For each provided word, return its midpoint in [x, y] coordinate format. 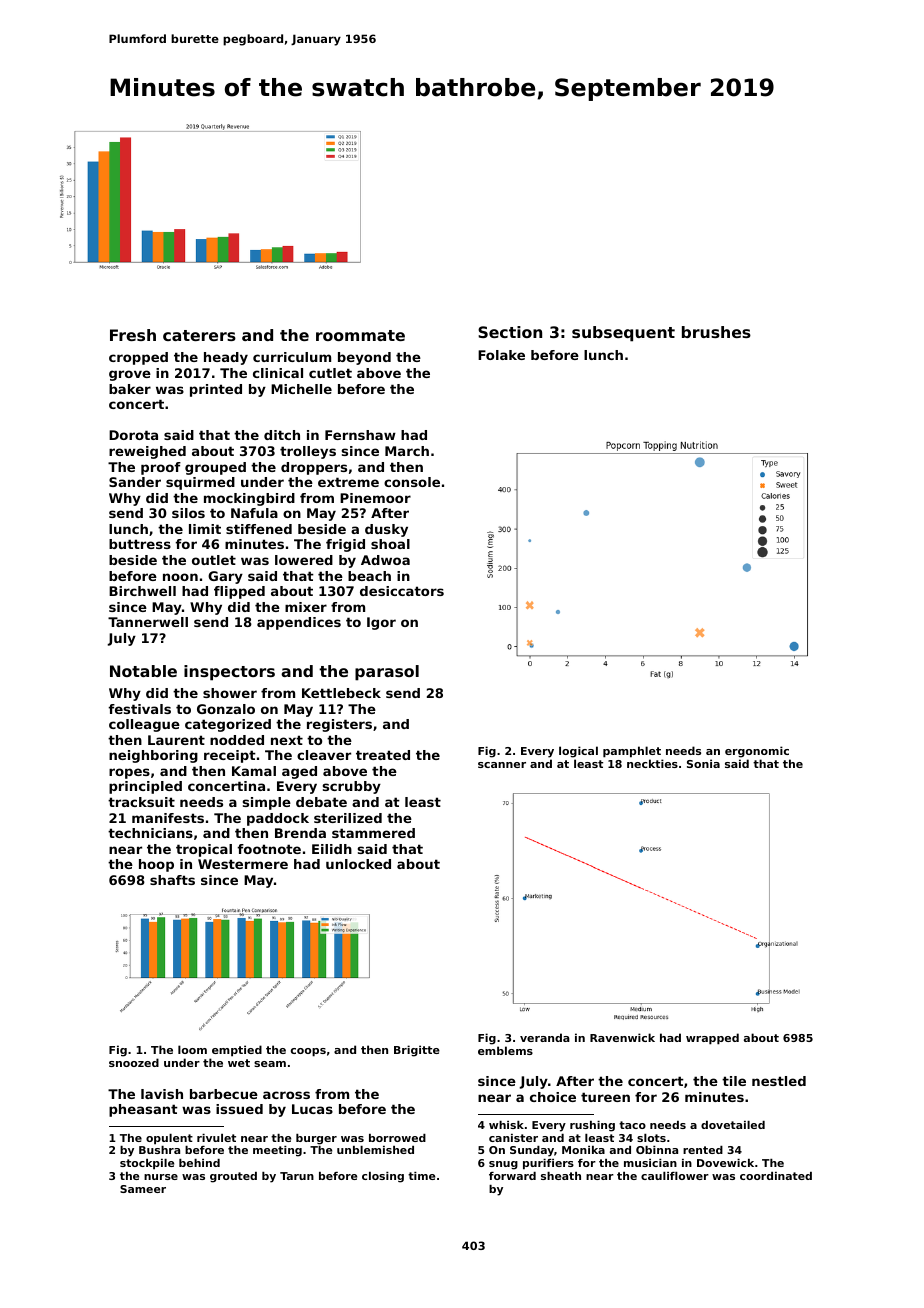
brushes [716, 332]
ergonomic [757, 752]
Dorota [133, 435]
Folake [501, 355]
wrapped [712, 1039]
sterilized [348, 818]
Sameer [143, 1189]
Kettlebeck [341, 693]
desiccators [402, 591]
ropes [129, 773]
